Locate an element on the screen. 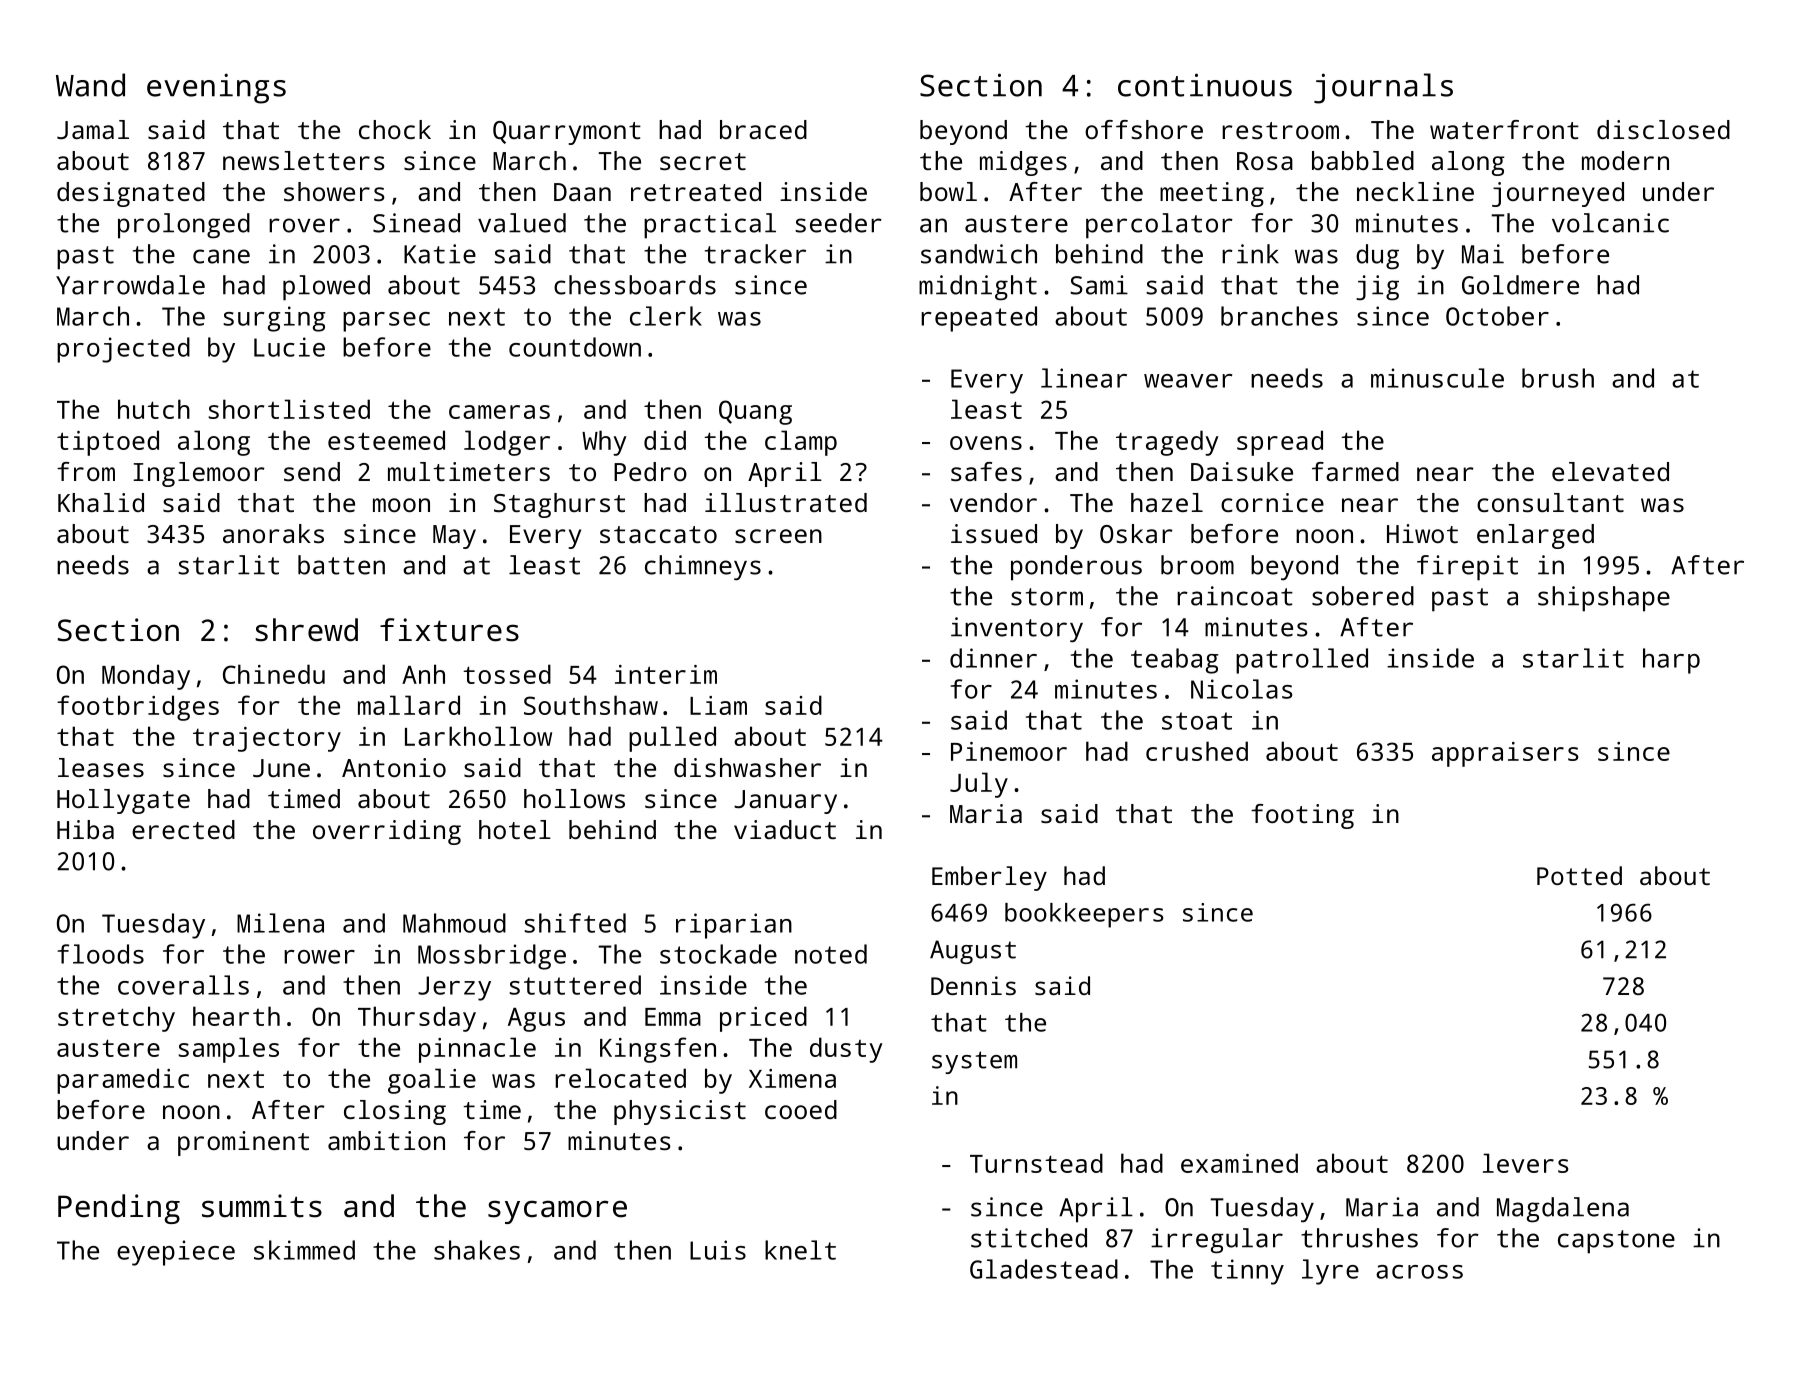  July is located at coordinates (979, 785).
